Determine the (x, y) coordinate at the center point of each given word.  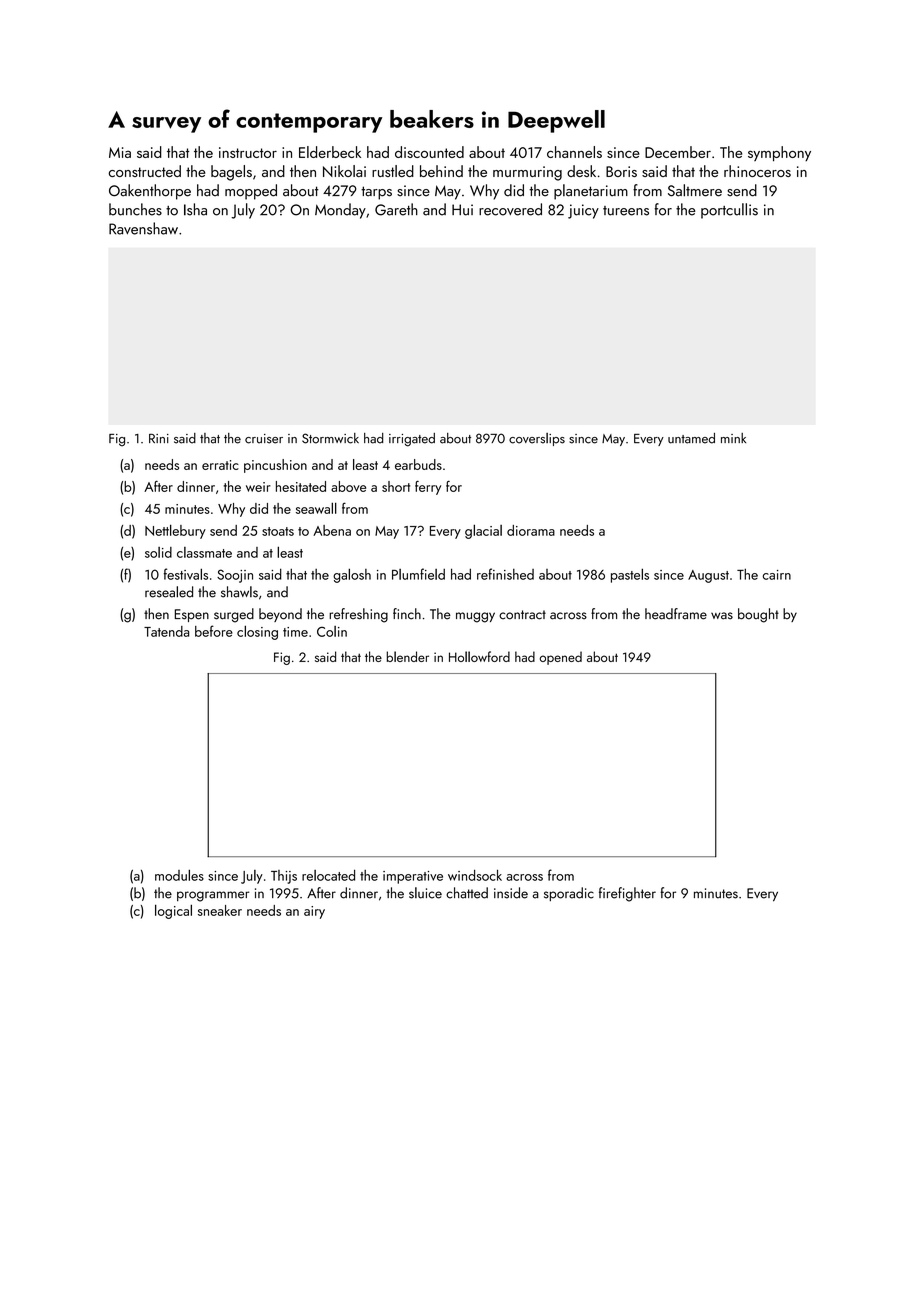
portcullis (729, 211)
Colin (332, 631)
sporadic (569, 894)
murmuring (527, 173)
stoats (278, 531)
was (722, 616)
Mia (120, 152)
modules (179, 875)
